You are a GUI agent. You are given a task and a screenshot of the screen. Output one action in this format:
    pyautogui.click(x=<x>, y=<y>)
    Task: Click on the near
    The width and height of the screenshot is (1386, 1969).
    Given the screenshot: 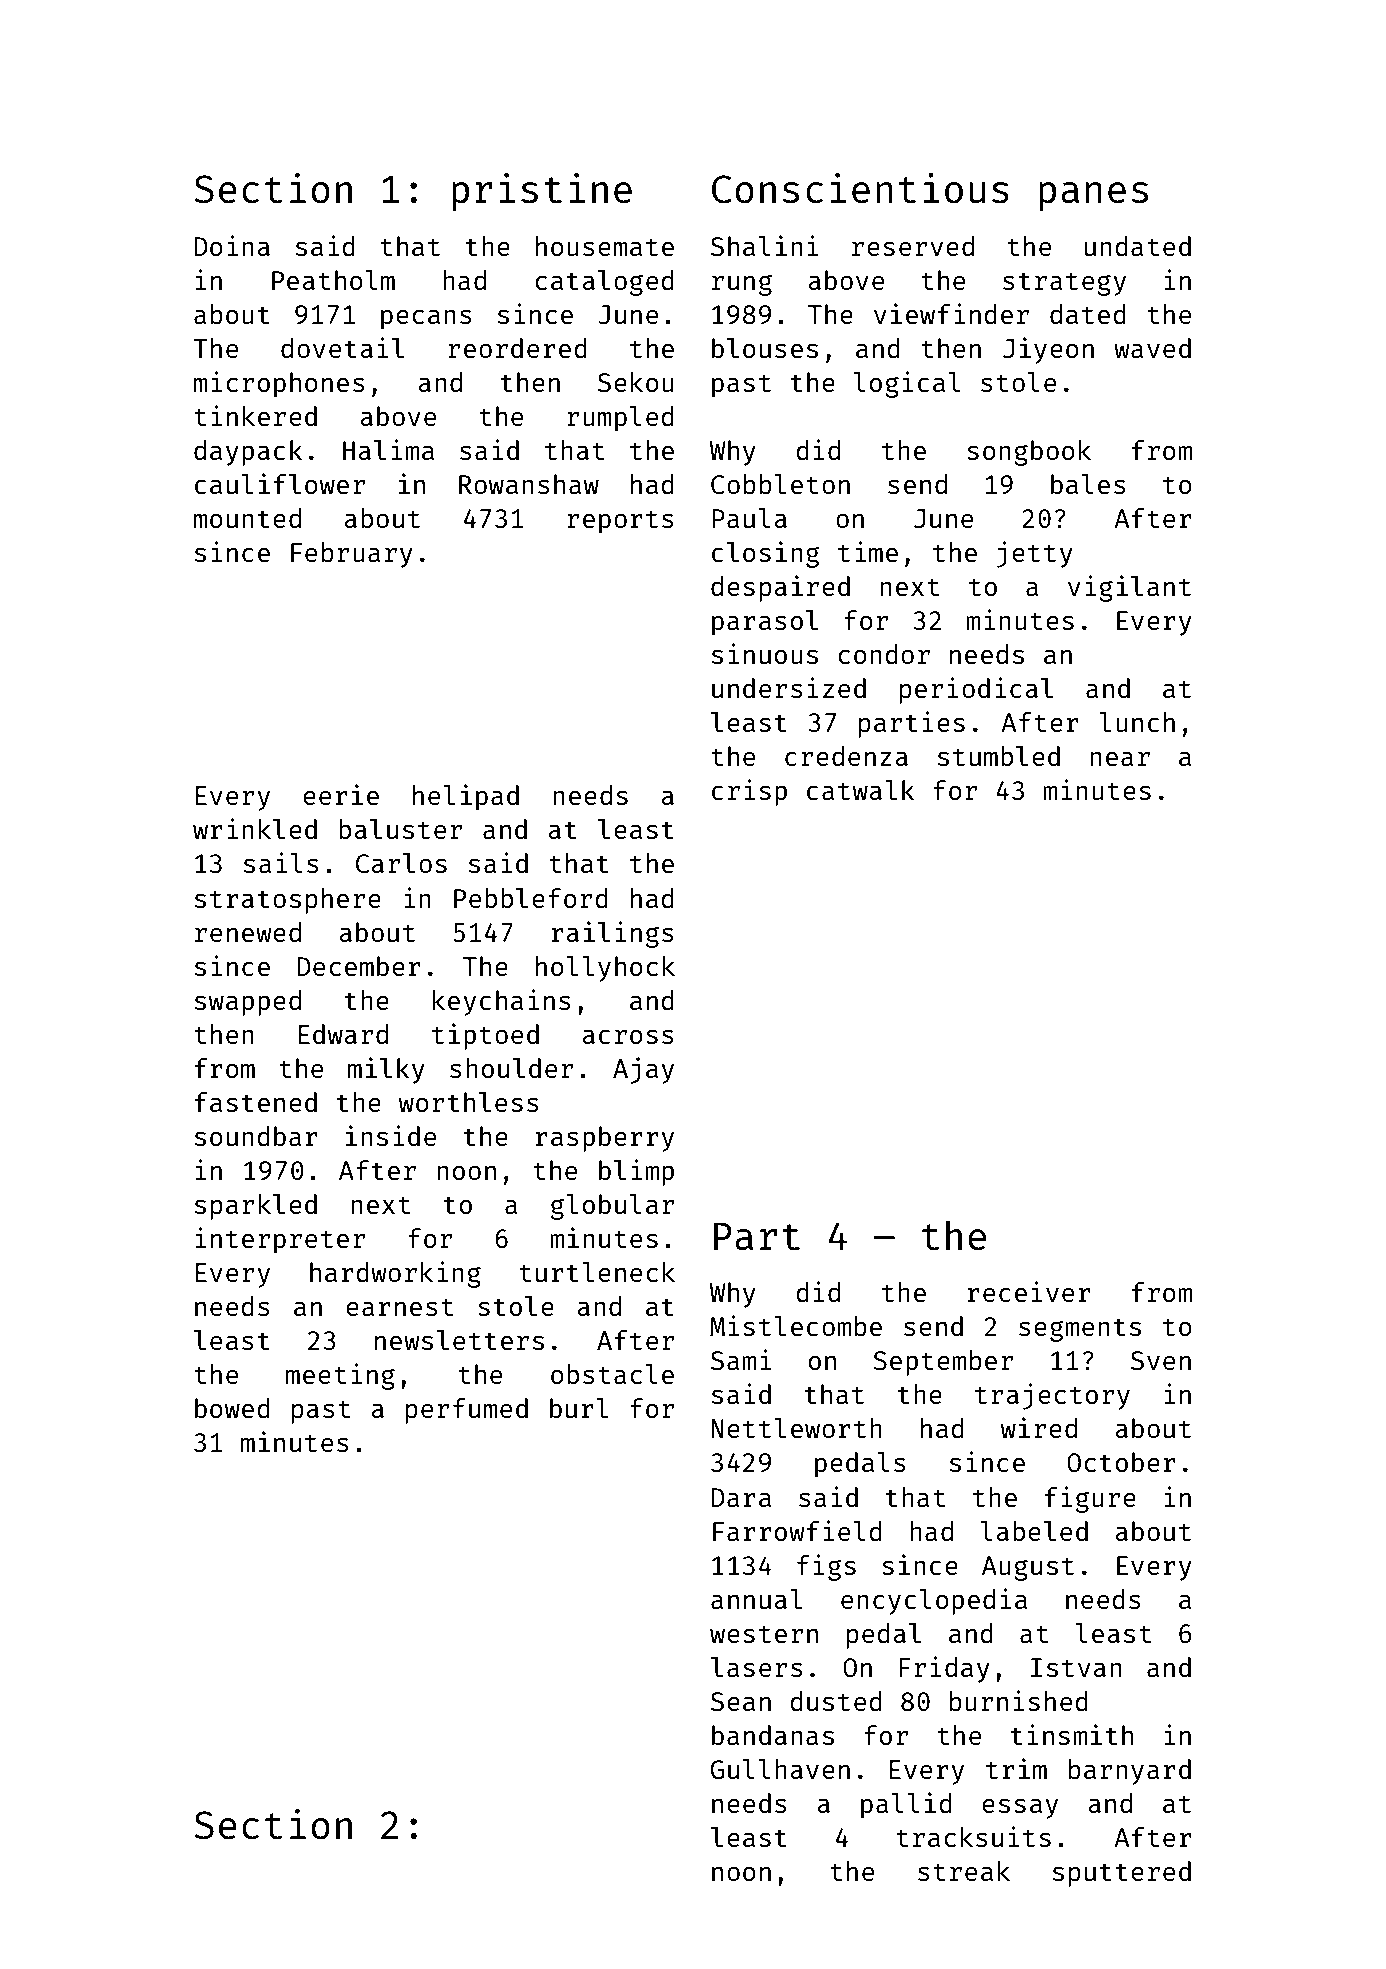 What is the action you would take?
    pyautogui.click(x=1120, y=759)
